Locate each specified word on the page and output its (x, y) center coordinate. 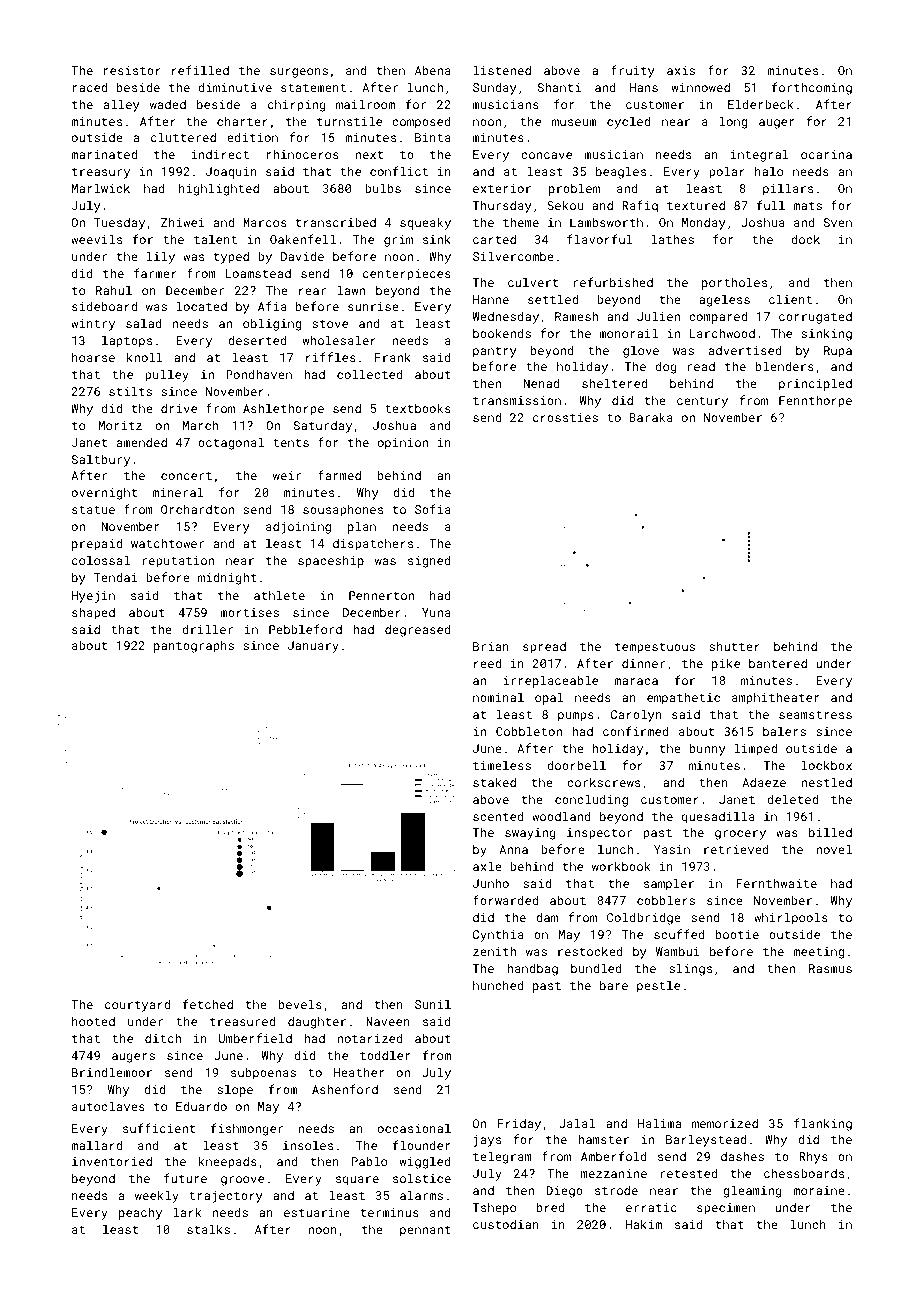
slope (235, 1090)
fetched (208, 1004)
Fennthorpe (815, 402)
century (702, 402)
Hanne (491, 299)
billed (830, 832)
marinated (104, 154)
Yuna (436, 612)
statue (93, 510)
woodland (561, 816)
